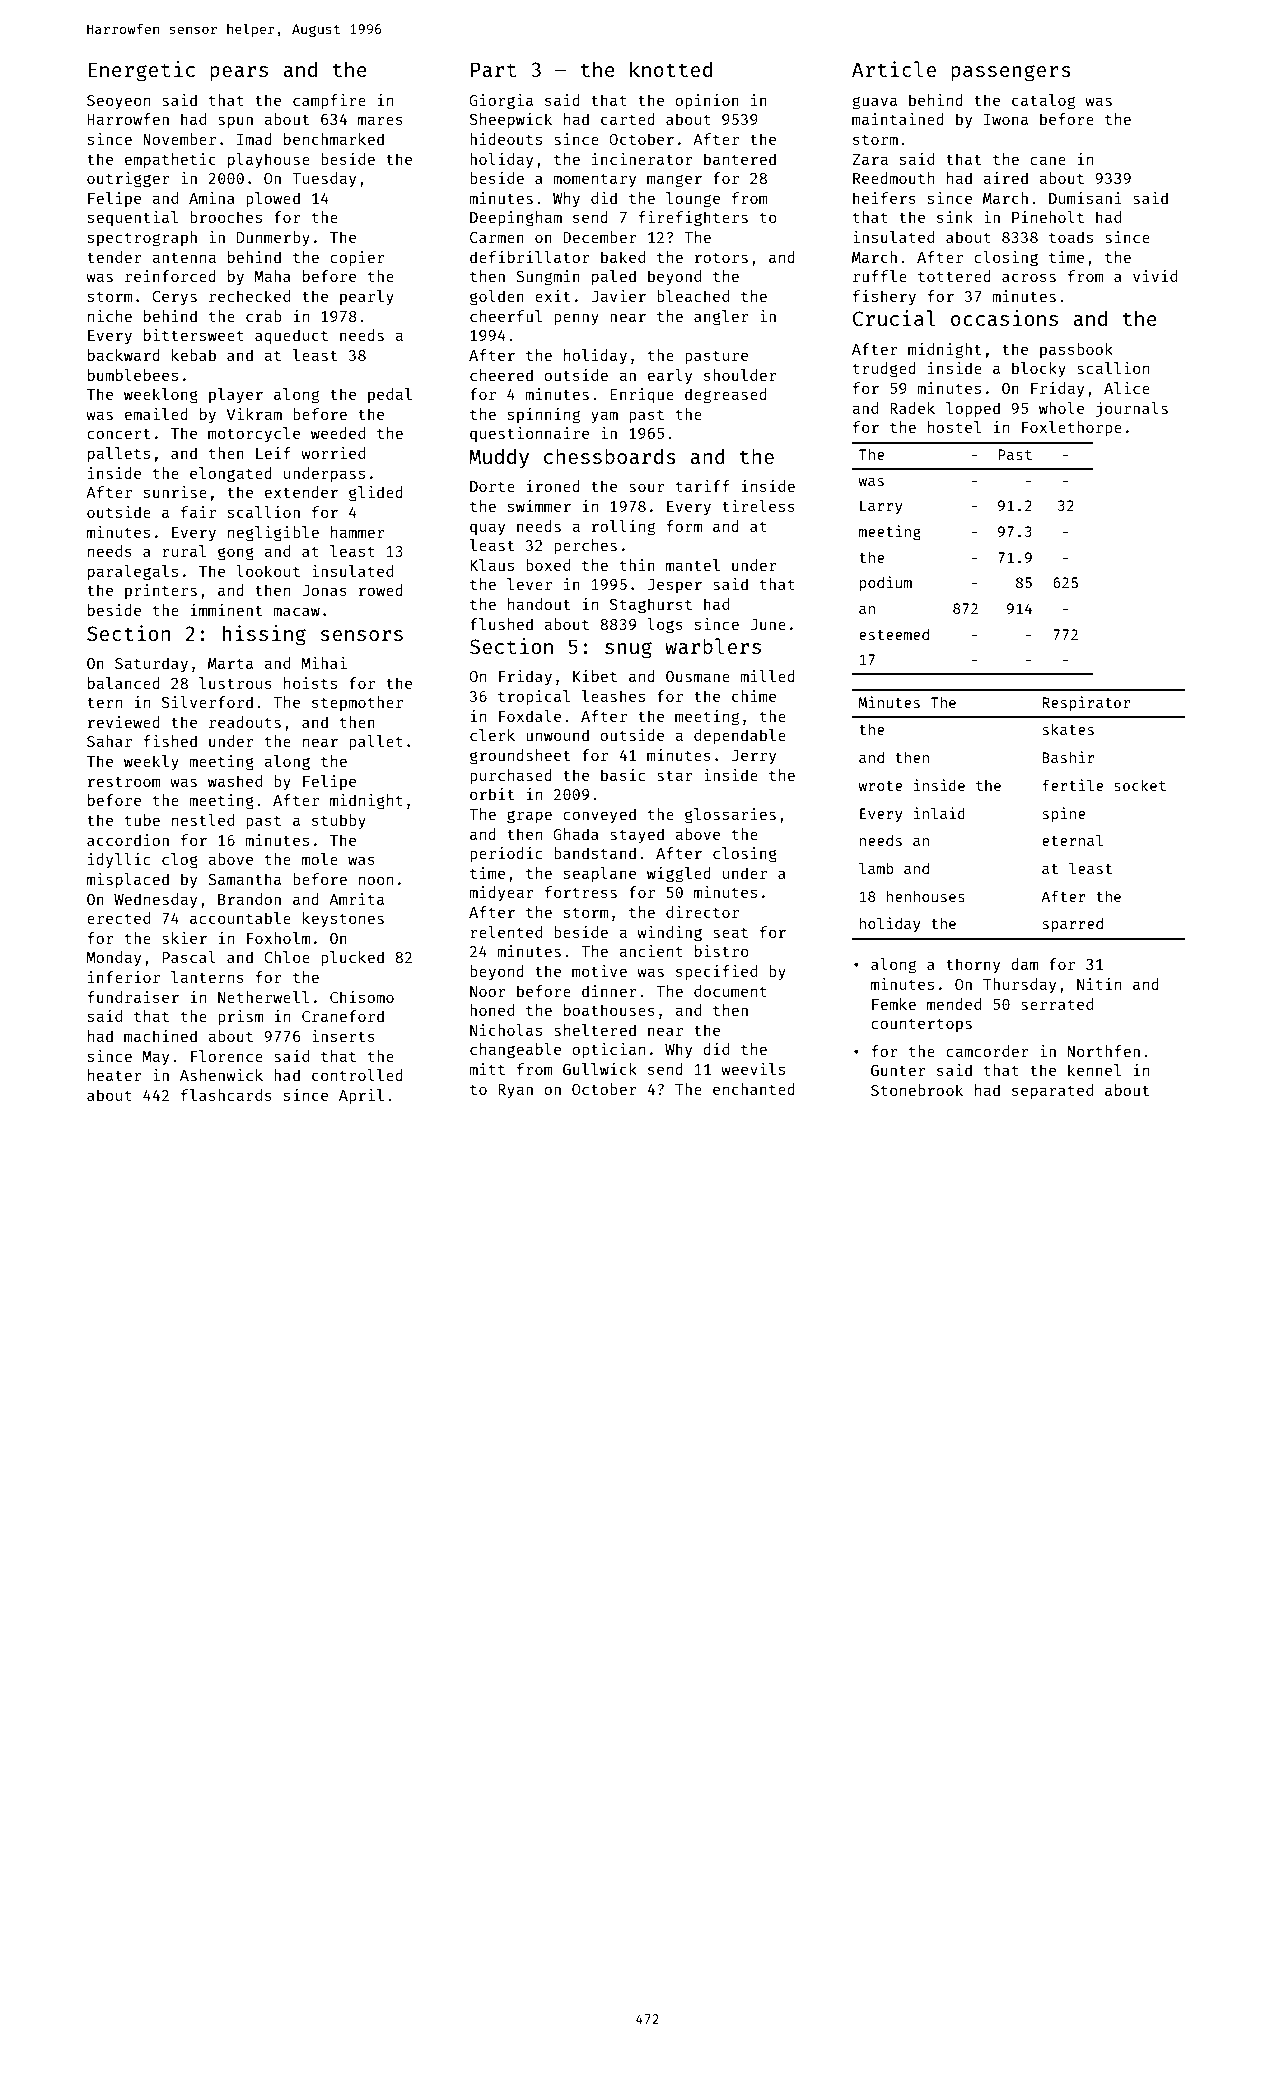  Describe the element at coordinates (594, 180) in the screenshot. I see `momentary` at that location.
